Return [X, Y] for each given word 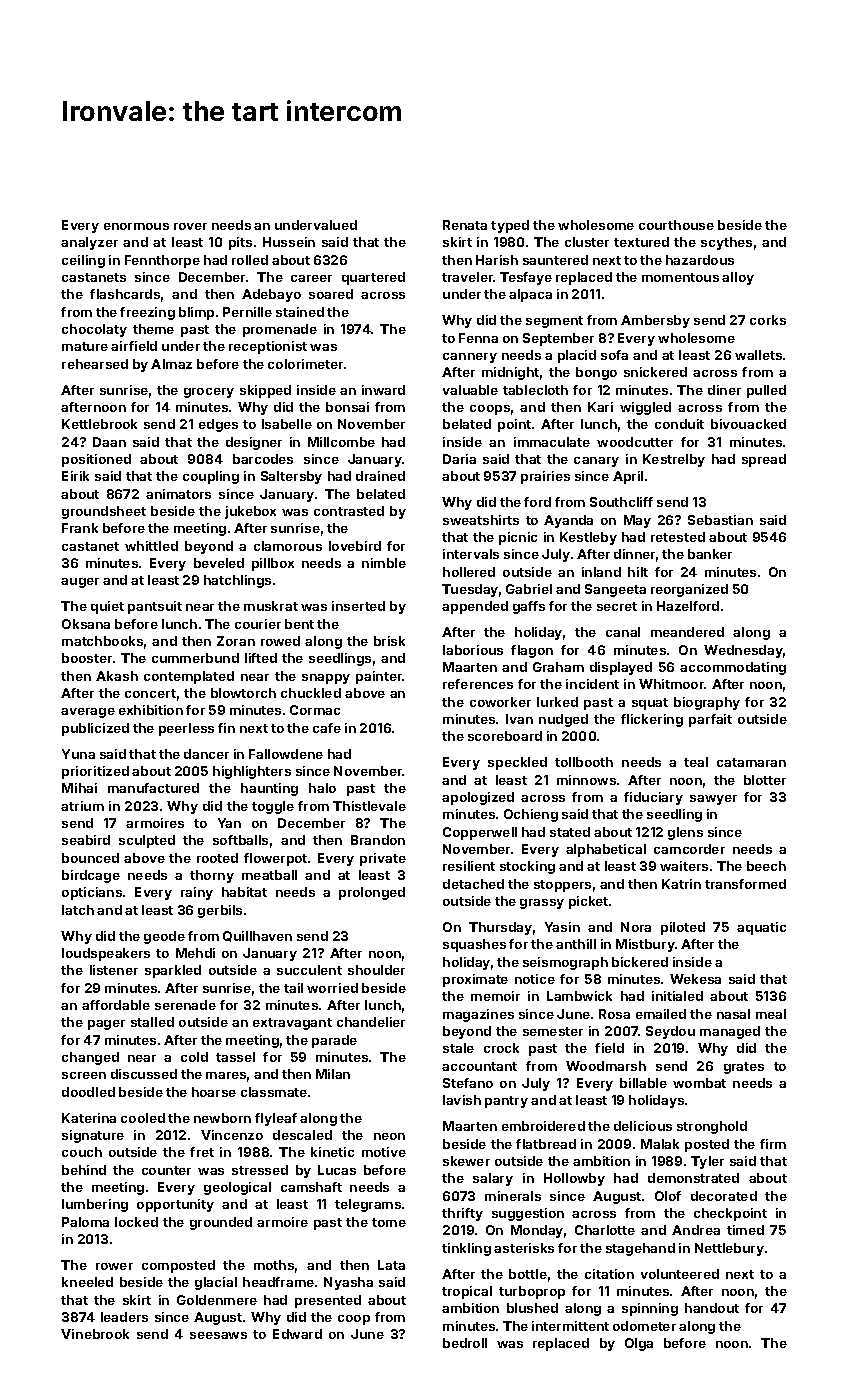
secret [617, 606]
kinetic [332, 1152]
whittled [151, 546]
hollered [469, 572]
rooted [217, 858]
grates [744, 1068]
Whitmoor [672, 684]
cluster [587, 242]
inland [601, 572]
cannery [470, 358]
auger [80, 583]
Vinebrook [95, 1334]
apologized [478, 798]
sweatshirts [481, 520]
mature [85, 346]
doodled [88, 1092]
